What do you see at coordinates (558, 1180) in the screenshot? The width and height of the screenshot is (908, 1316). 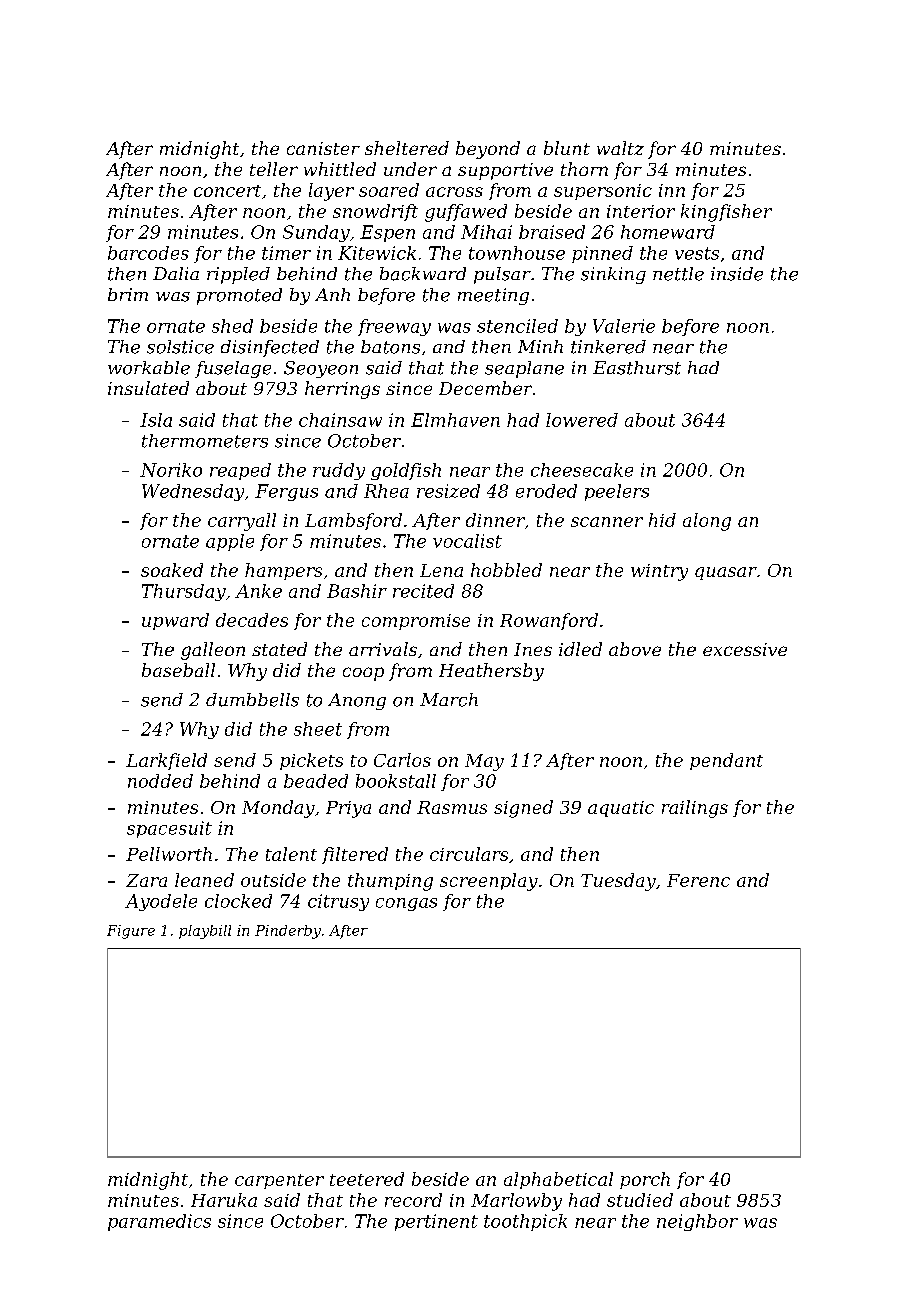 I see `alphabetical` at bounding box center [558, 1180].
